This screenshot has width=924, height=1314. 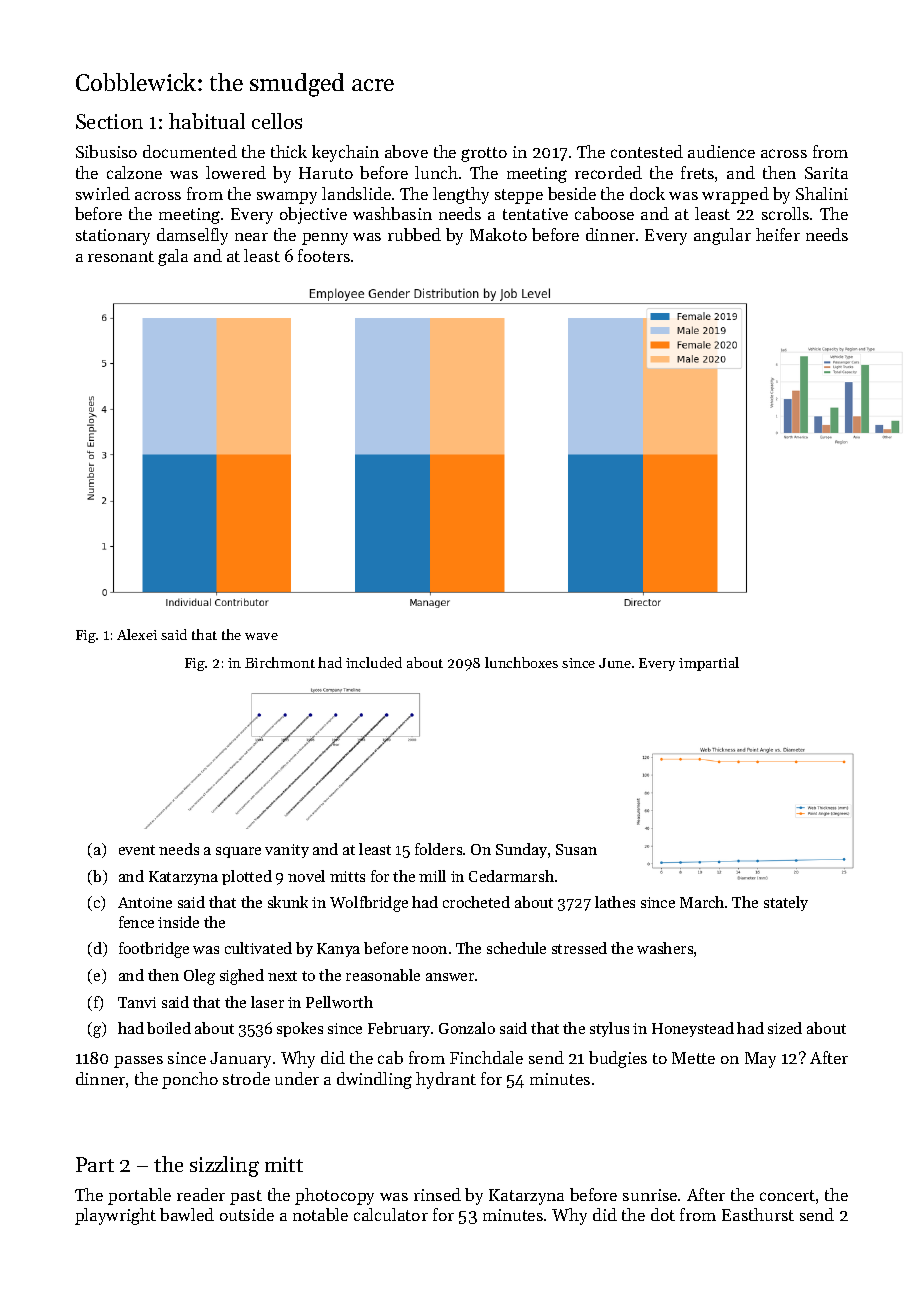 I want to click on concert, so click(x=787, y=1195).
